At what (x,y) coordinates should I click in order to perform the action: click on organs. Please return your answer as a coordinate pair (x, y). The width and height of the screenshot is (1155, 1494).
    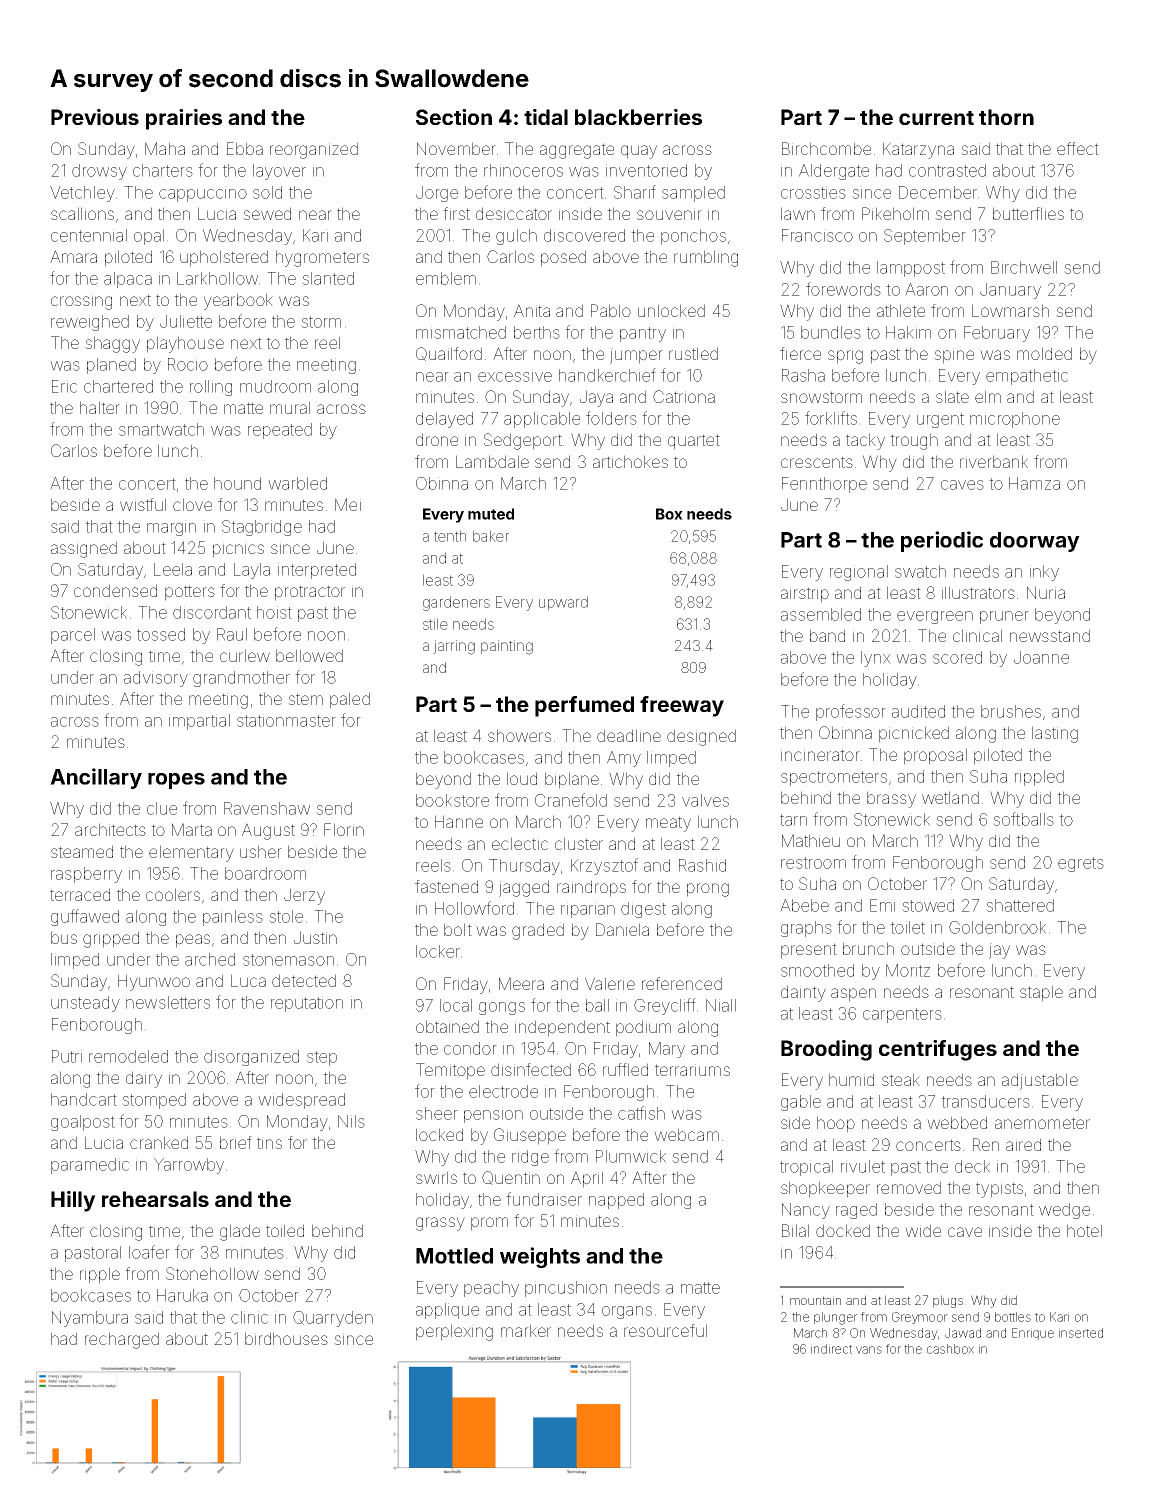
    Looking at the image, I should click on (627, 1312).
